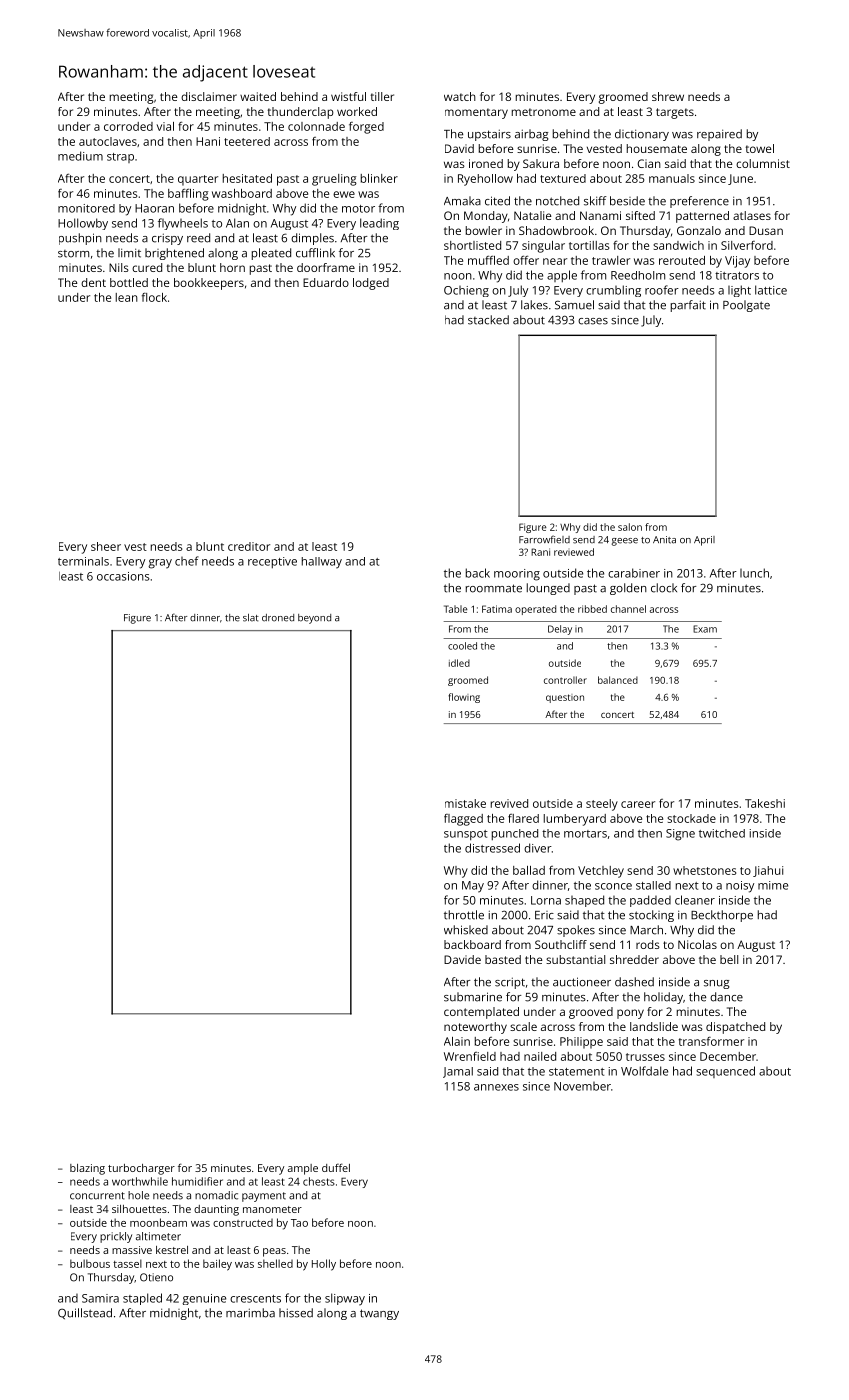 Image resolution: width=849 pixels, height=1400 pixels. What do you see at coordinates (526, 260) in the screenshot?
I see `offer` at bounding box center [526, 260].
